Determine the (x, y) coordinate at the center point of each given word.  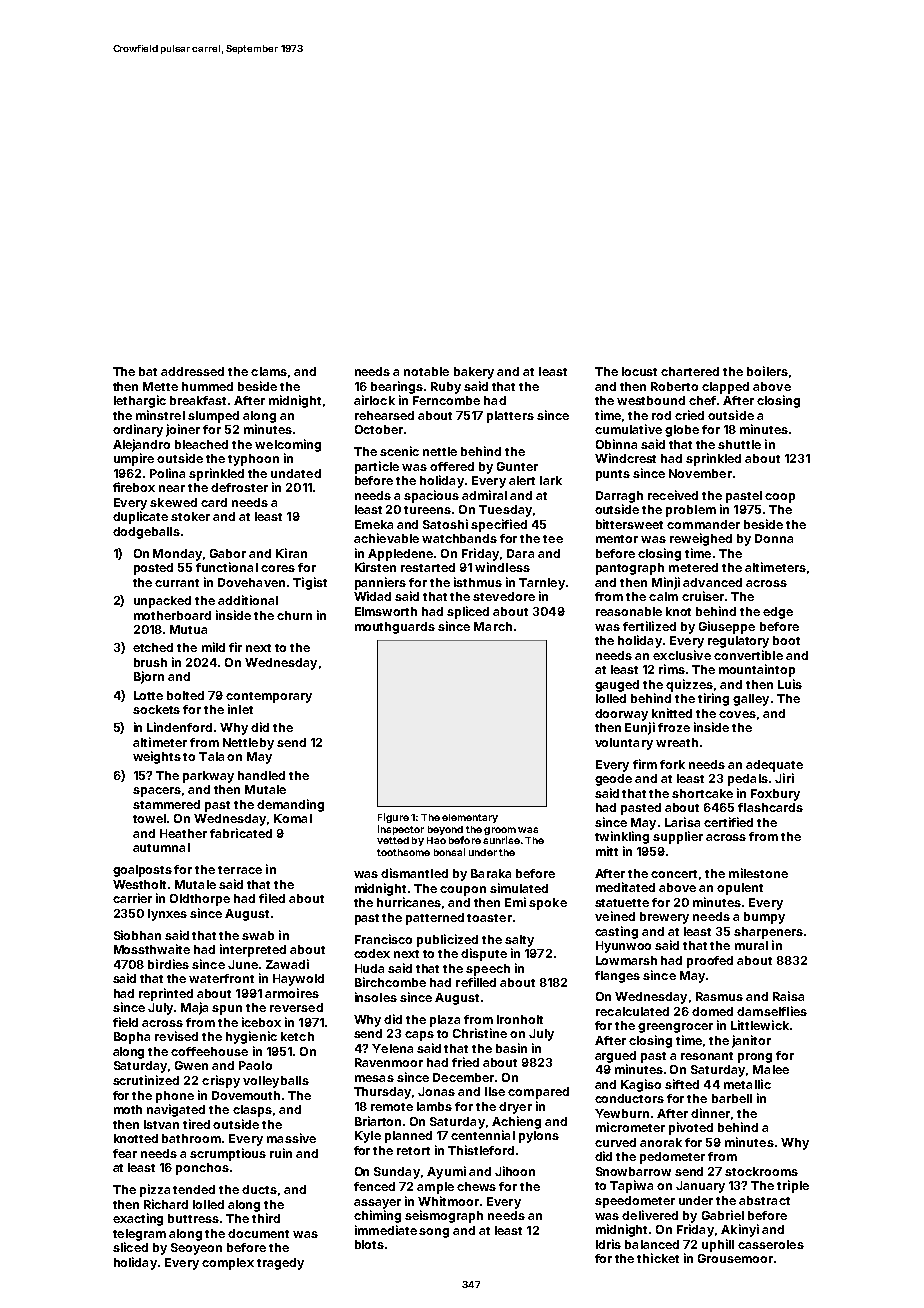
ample (435, 1188)
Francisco (383, 939)
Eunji (640, 728)
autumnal (161, 847)
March (493, 626)
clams (269, 371)
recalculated (632, 1011)
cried (689, 415)
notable (426, 371)
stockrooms (761, 1171)
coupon (463, 891)
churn (294, 615)
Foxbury (775, 795)
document (258, 1233)
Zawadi (287, 964)
